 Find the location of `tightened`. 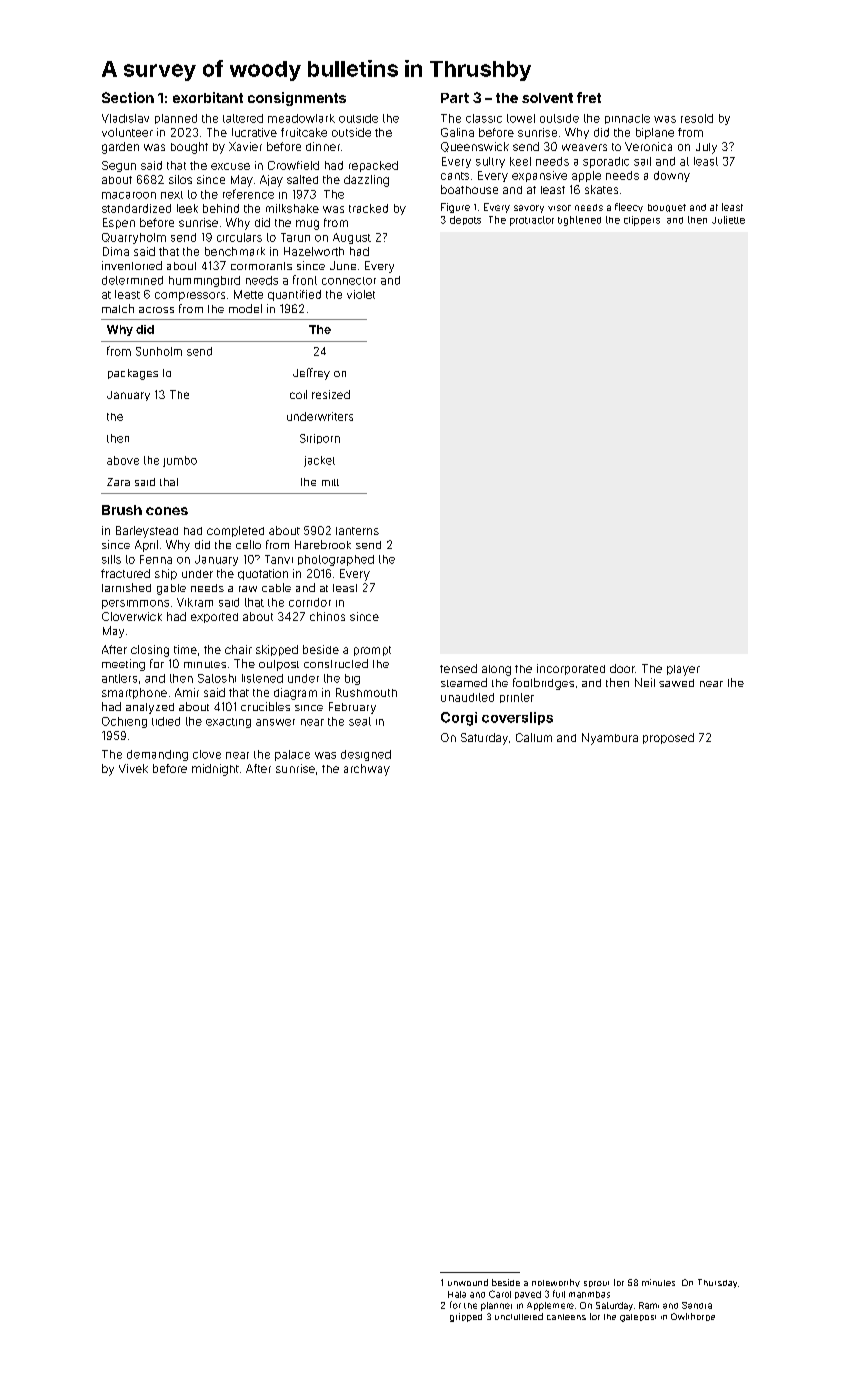

tightened is located at coordinates (579, 221).
